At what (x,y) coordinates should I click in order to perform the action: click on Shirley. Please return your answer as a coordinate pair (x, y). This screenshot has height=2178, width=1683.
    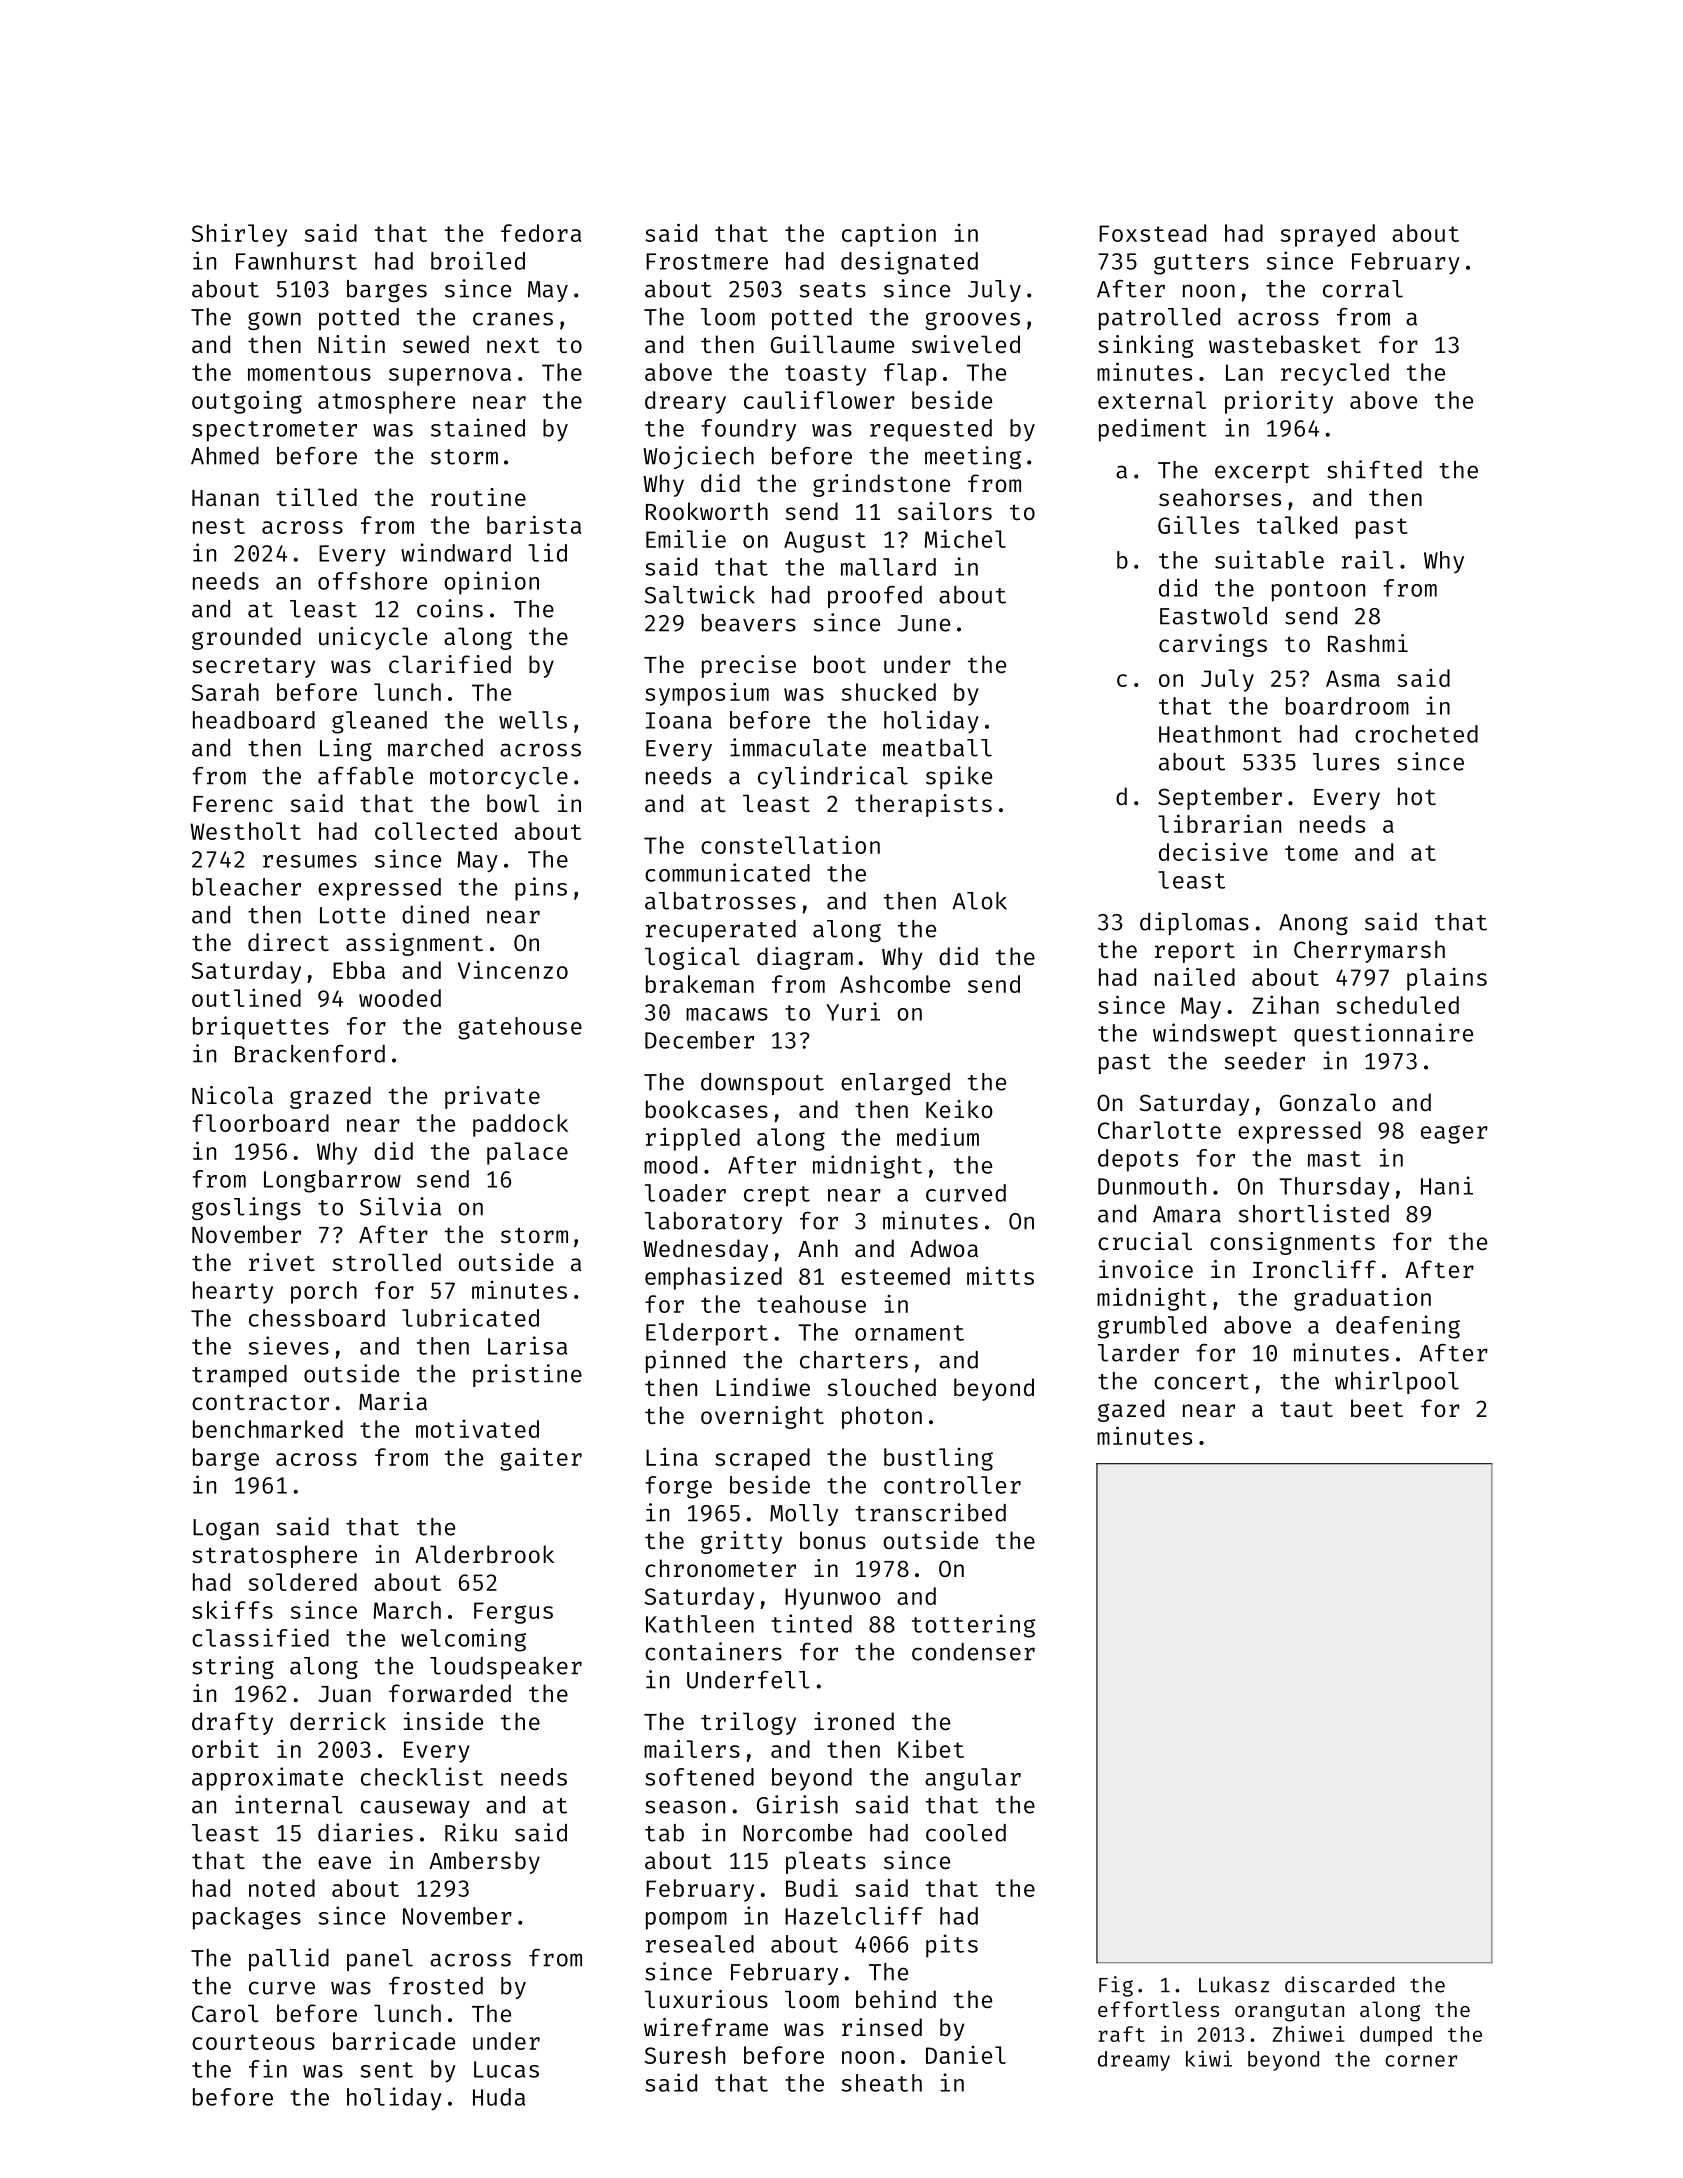
    Looking at the image, I should click on (239, 235).
